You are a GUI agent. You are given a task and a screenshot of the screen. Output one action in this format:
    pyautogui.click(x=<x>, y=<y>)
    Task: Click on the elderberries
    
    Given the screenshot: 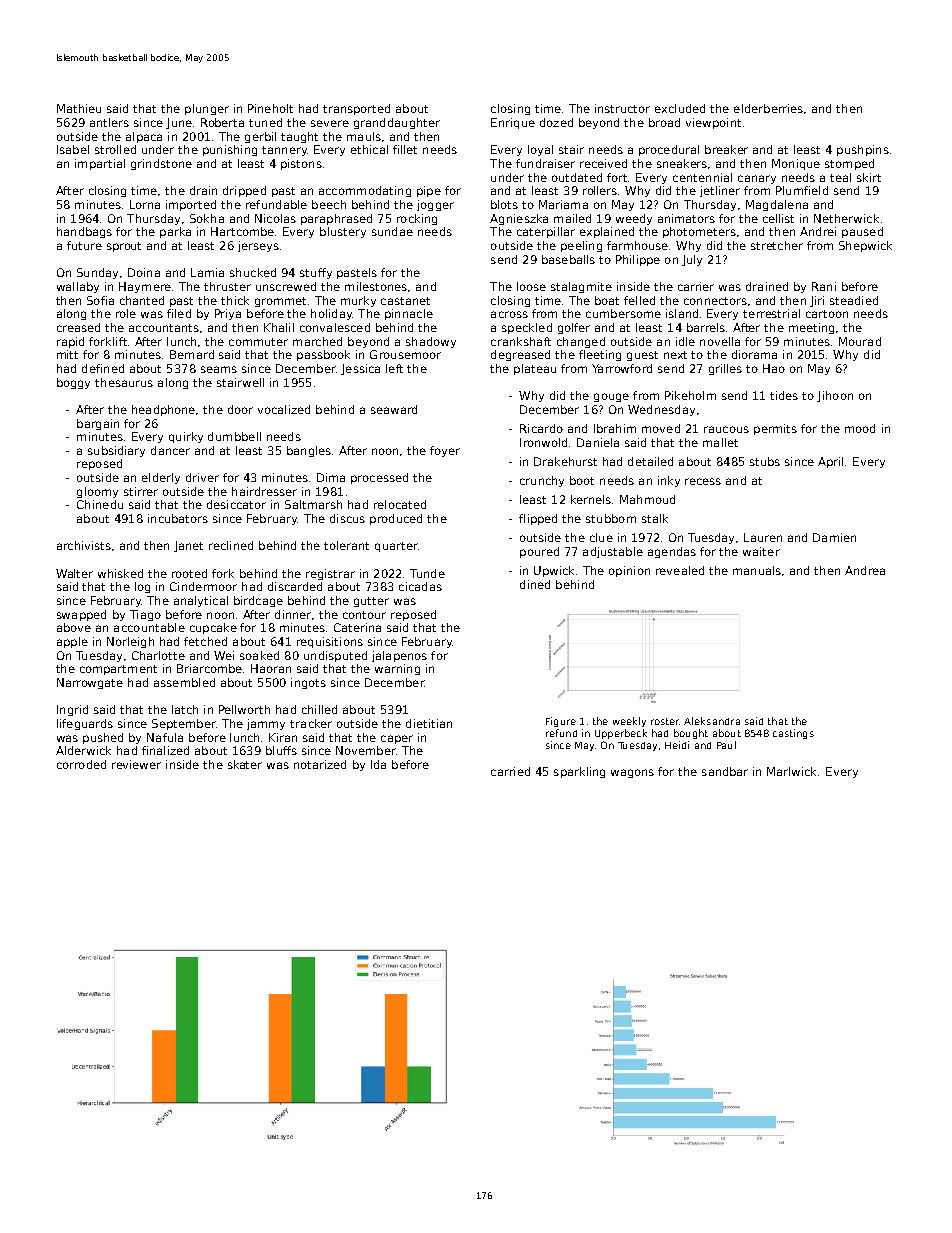 What is the action you would take?
    pyautogui.click(x=768, y=108)
